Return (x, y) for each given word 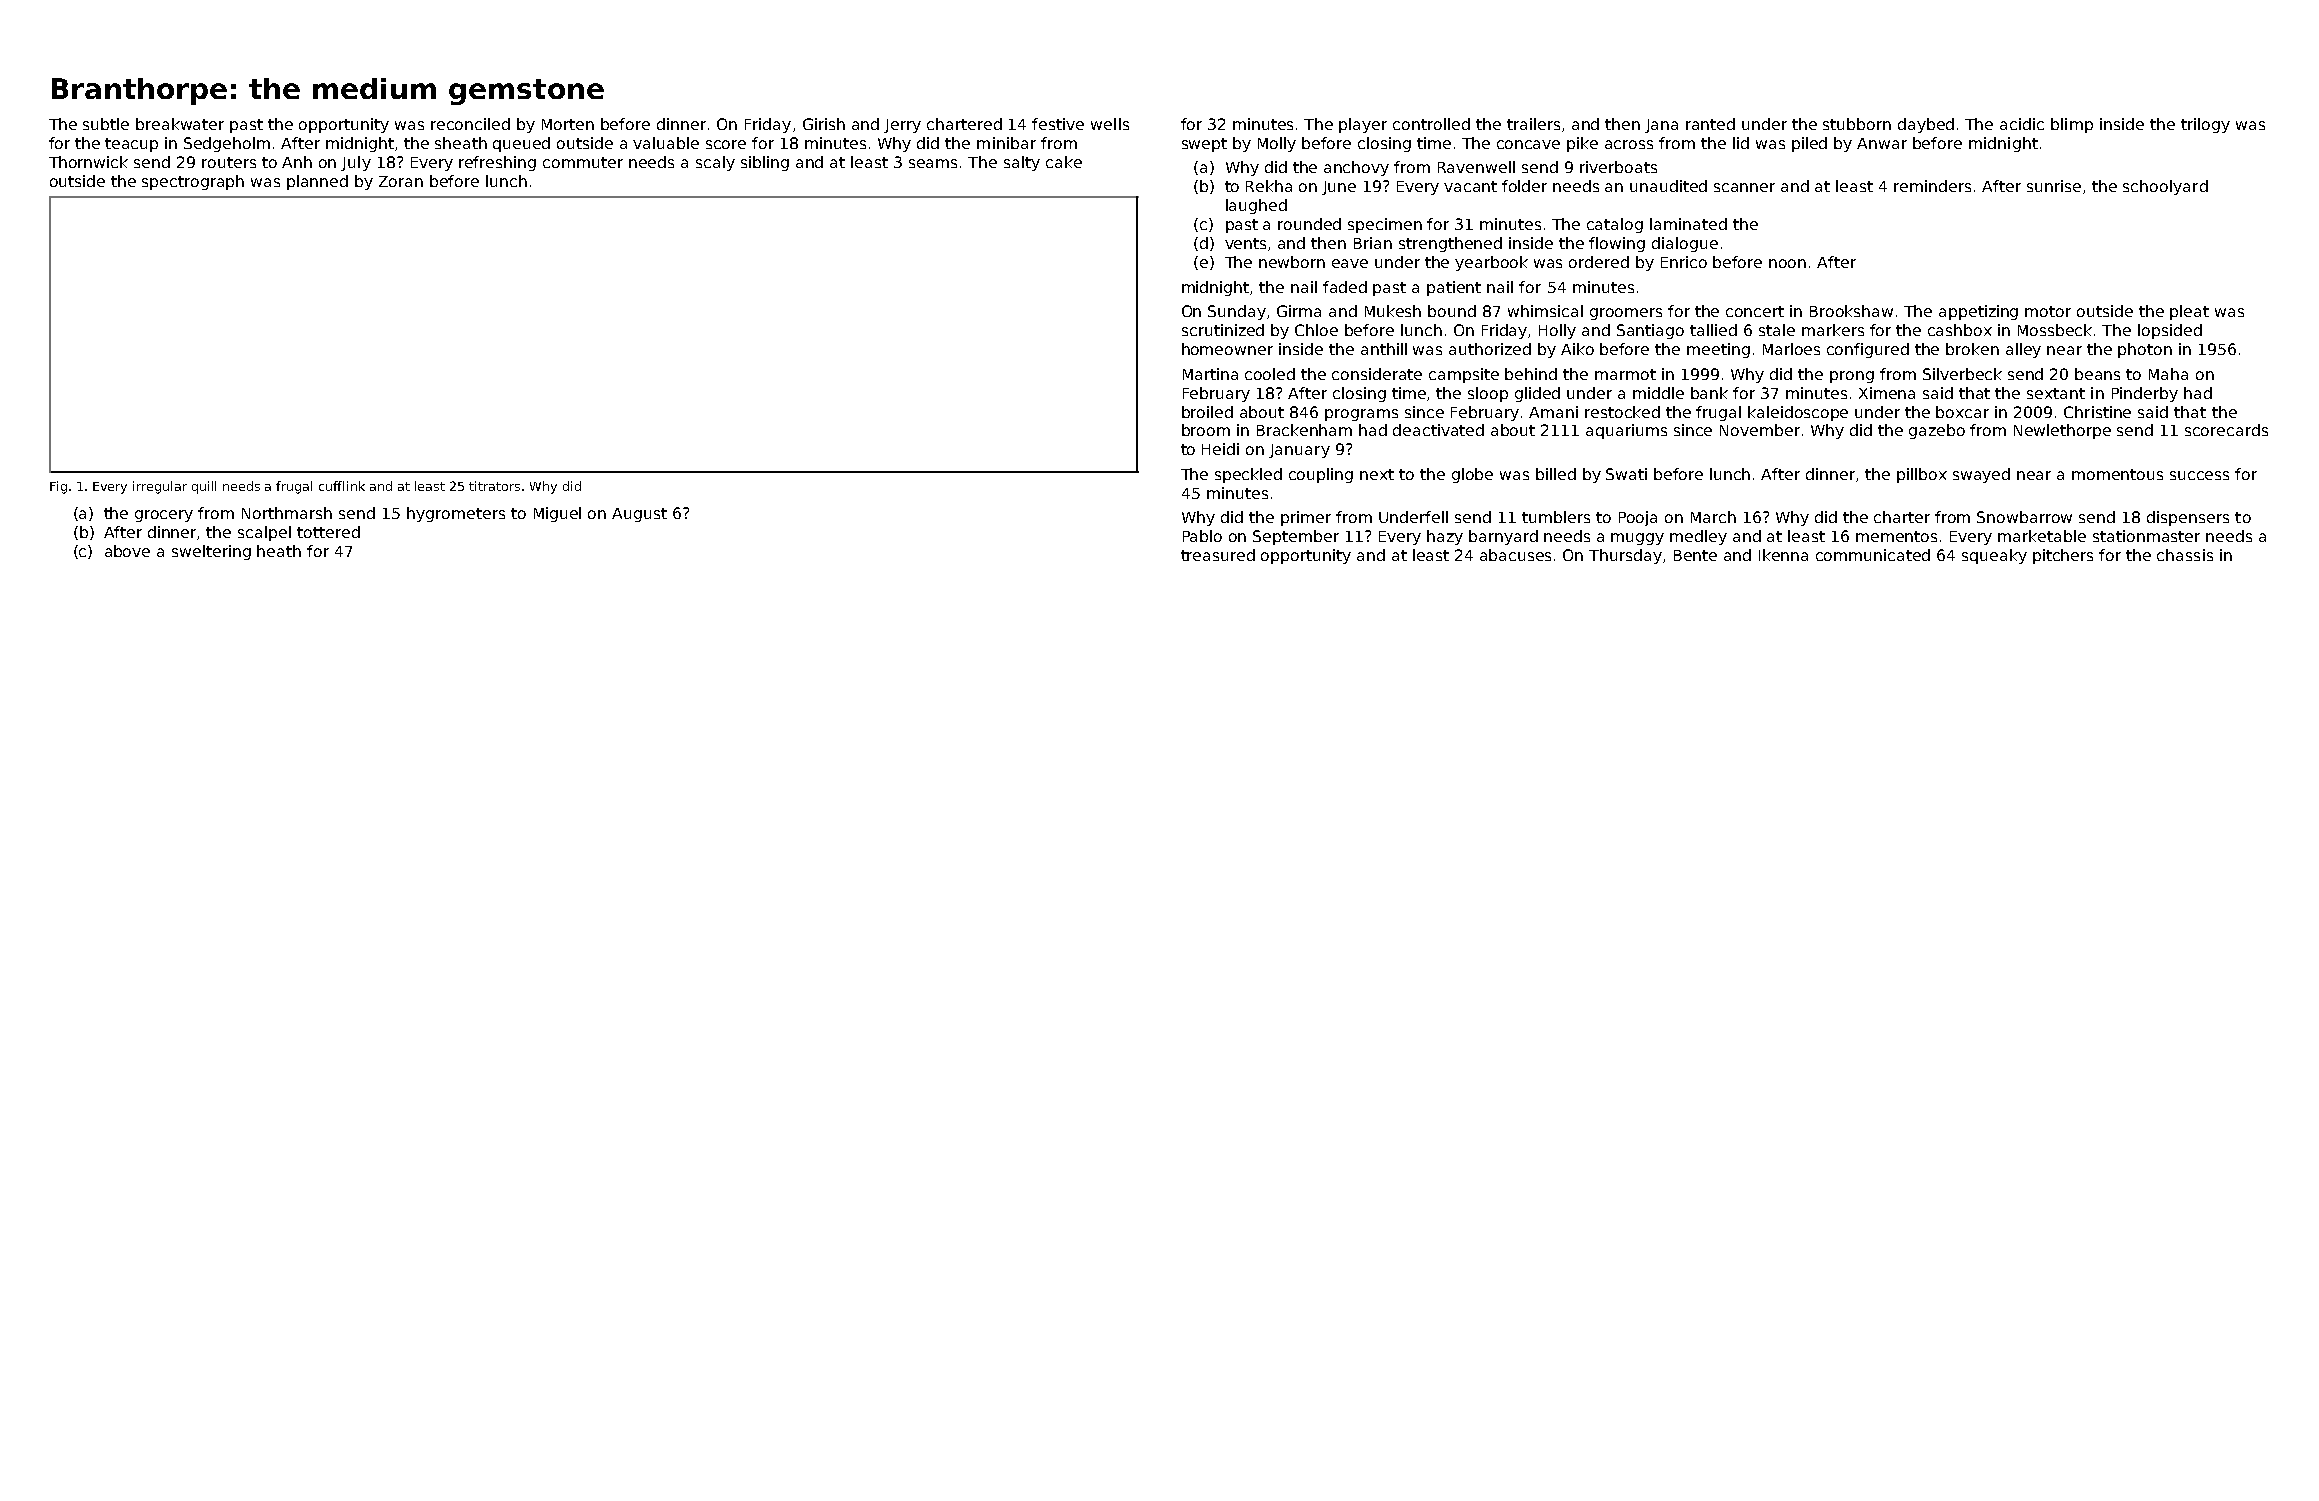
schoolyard (2165, 187)
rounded (1309, 224)
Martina (1210, 374)
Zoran (401, 181)
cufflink (342, 486)
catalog (1615, 225)
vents (1245, 243)
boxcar (1962, 412)
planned (317, 182)
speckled (1248, 475)
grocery (164, 516)
